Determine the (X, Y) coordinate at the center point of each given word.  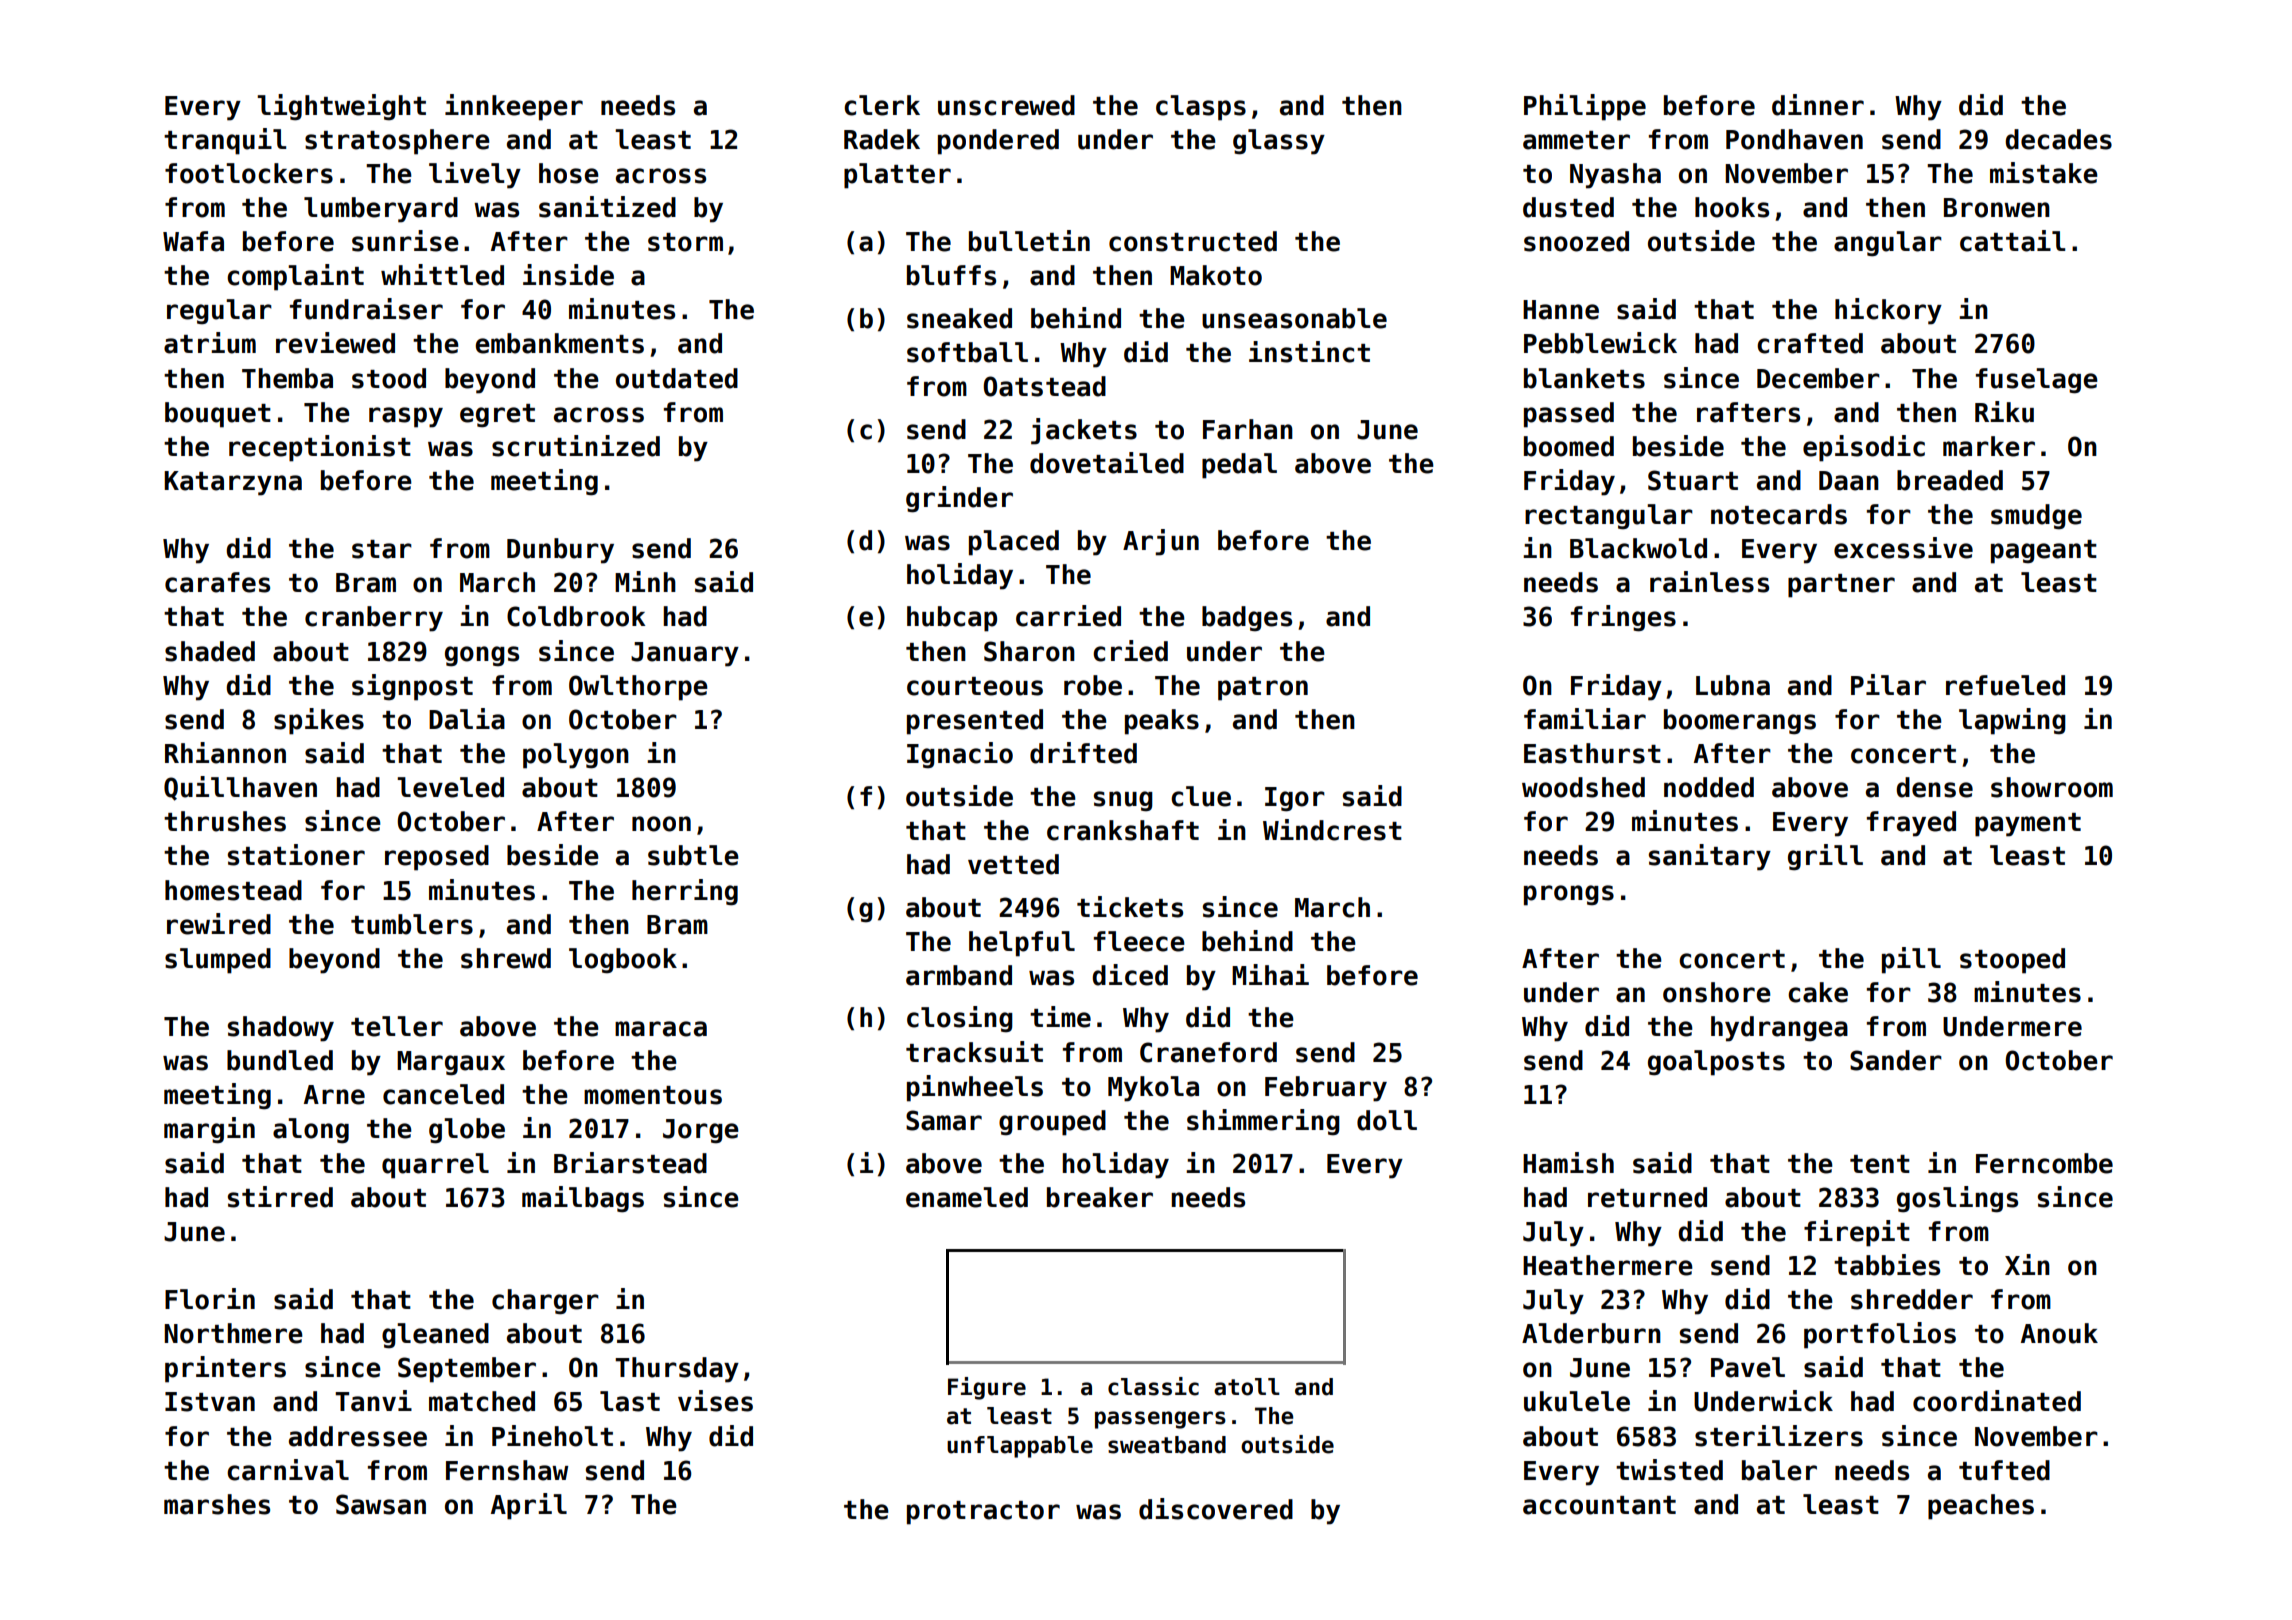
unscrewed (1006, 105)
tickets (1130, 907)
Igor (1295, 799)
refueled (2005, 685)
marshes (217, 1504)
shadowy (281, 1029)
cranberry (374, 619)
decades (2058, 139)
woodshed (1583, 787)
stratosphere (397, 142)
